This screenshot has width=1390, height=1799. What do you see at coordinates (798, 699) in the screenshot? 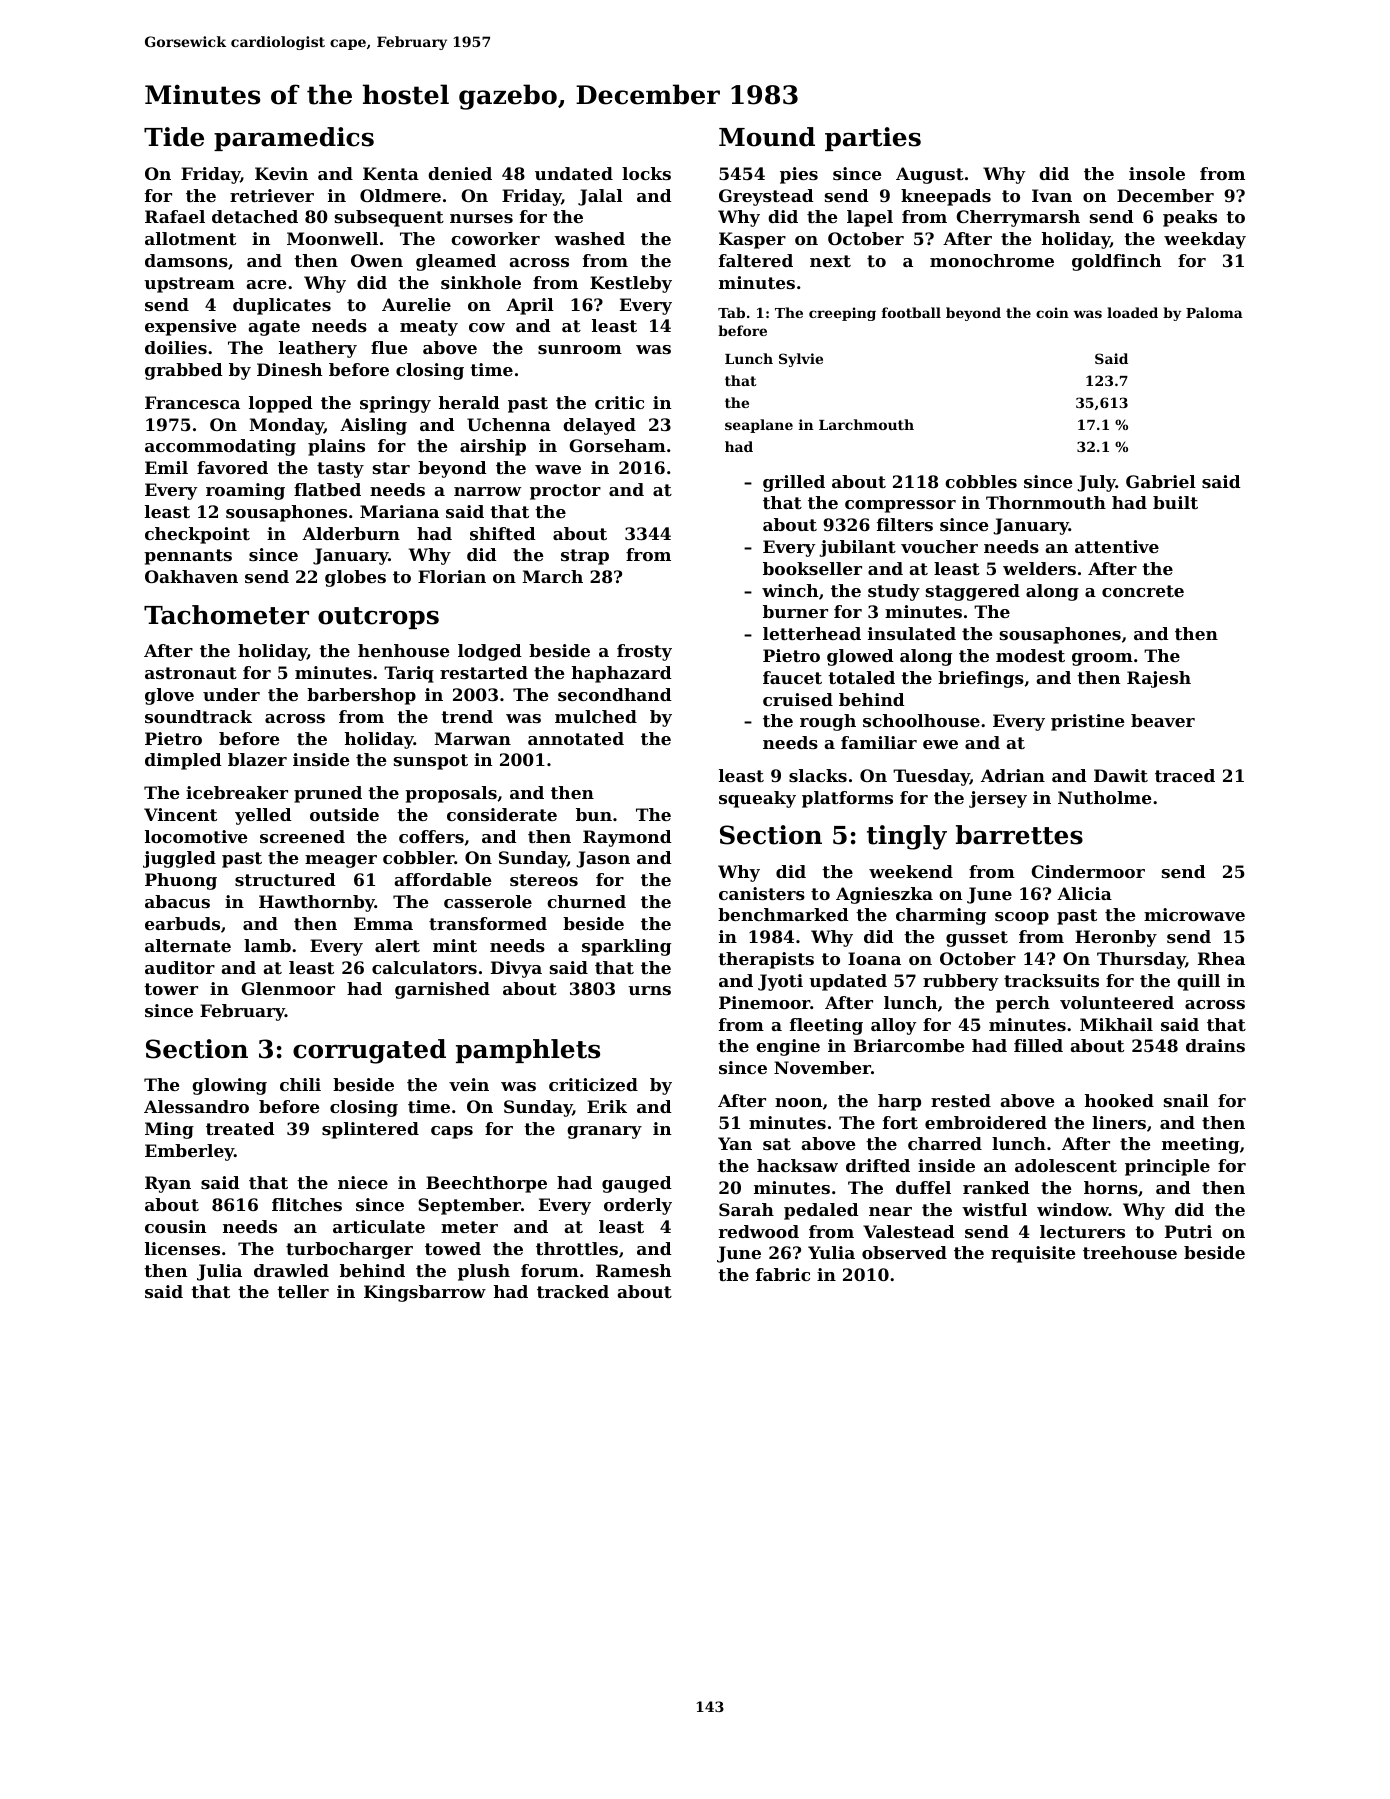
I see `cruised` at bounding box center [798, 699].
